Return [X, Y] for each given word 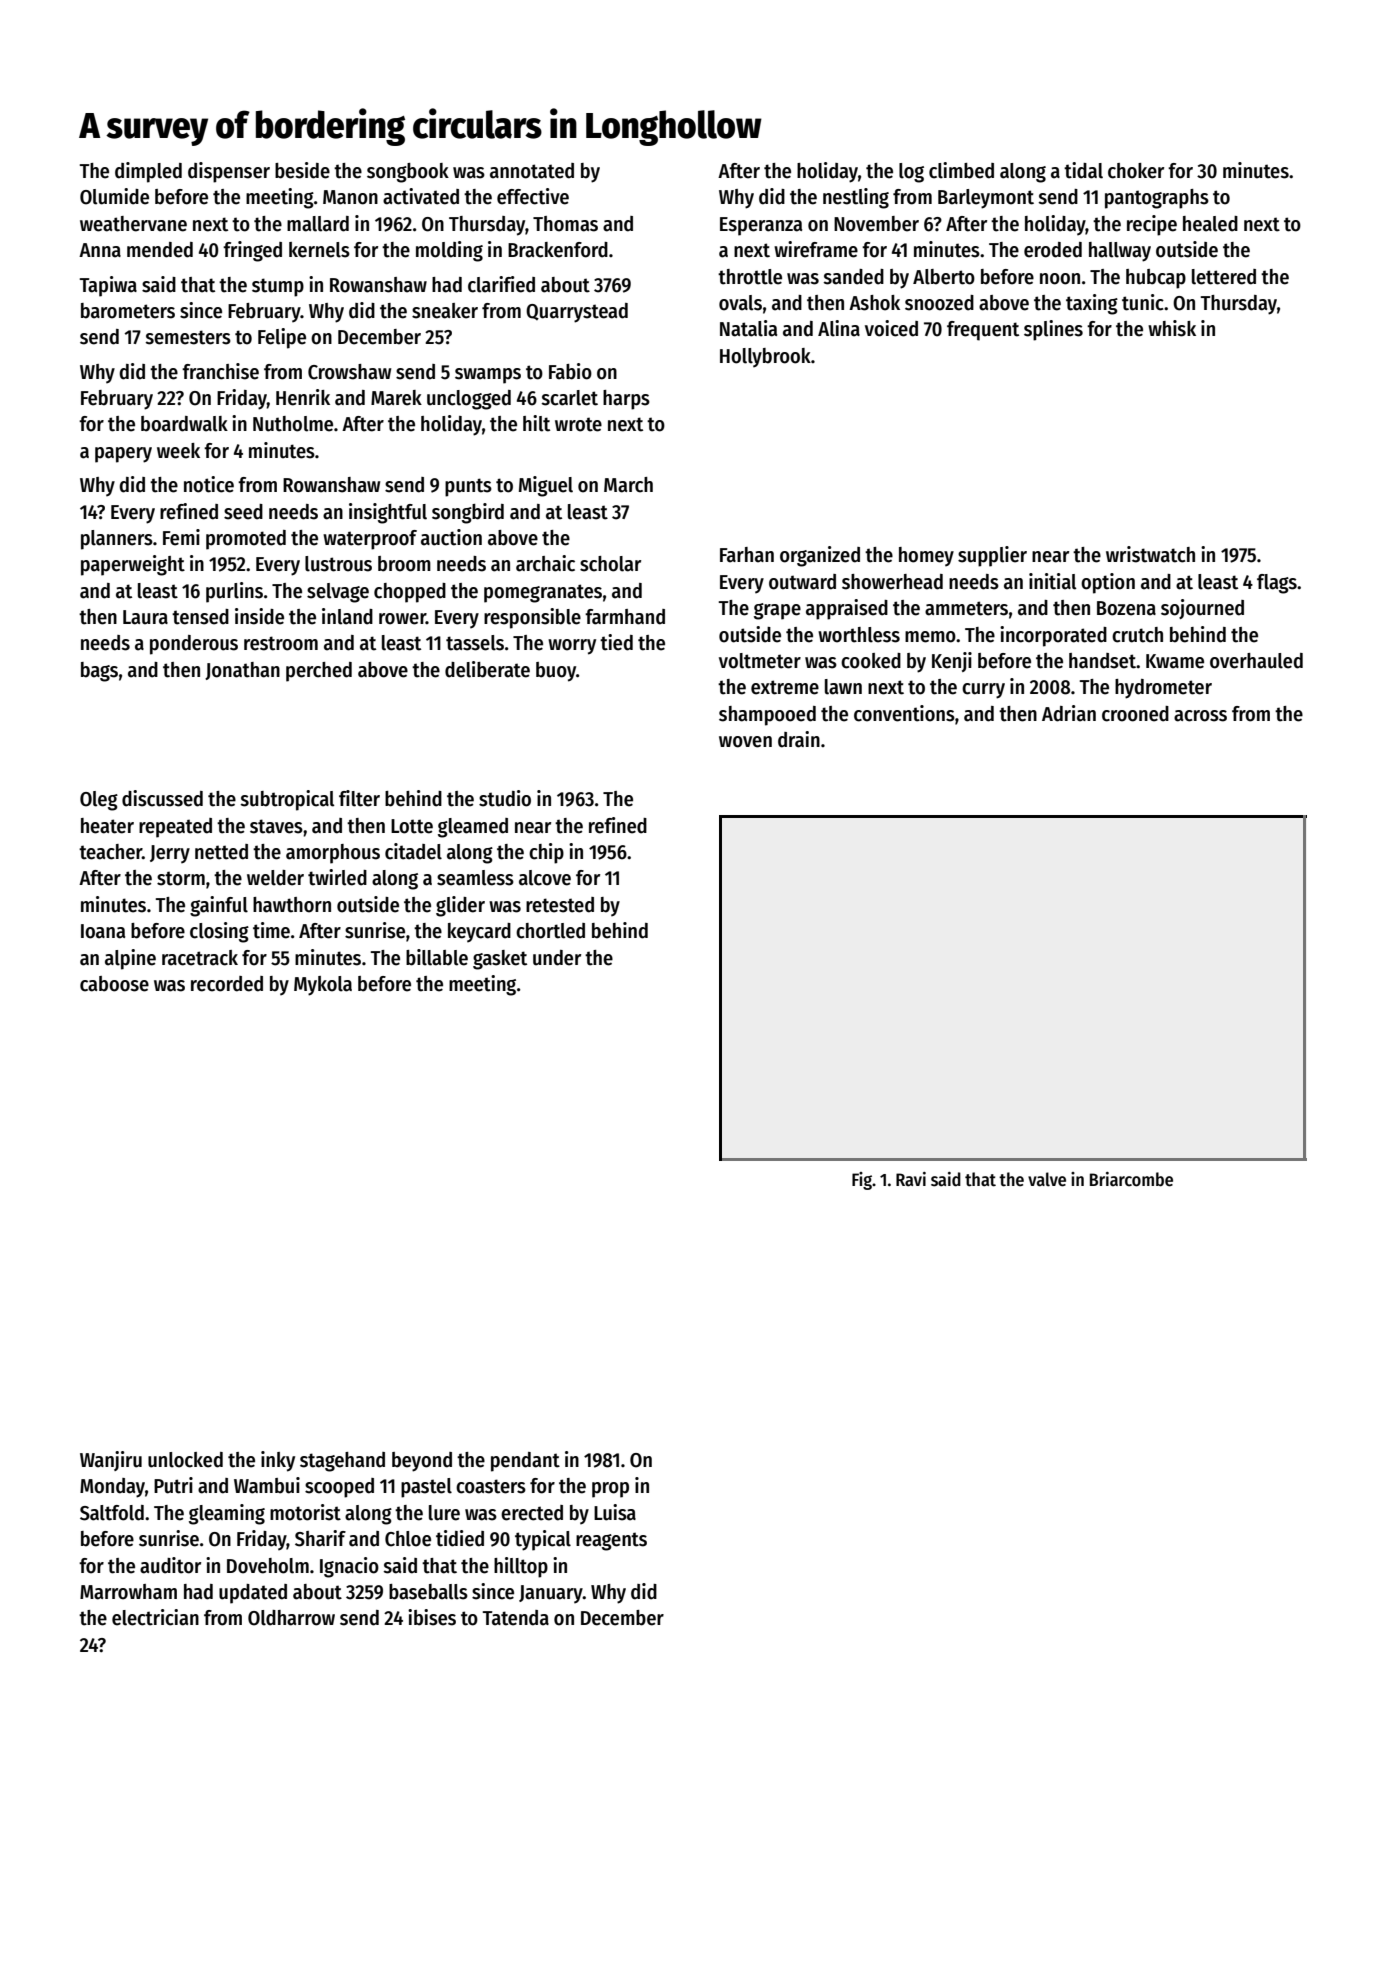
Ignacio [349, 1567]
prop [610, 1490]
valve [1047, 1179]
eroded [1053, 250]
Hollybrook [765, 357]
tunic [1143, 302]
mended [160, 250]
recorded [227, 984]
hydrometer [1163, 689]
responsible [532, 618]
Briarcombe [1131, 1179]
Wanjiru [111, 1461]
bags [99, 672]
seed [243, 512]
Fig [862, 1181]
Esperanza [761, 226]
